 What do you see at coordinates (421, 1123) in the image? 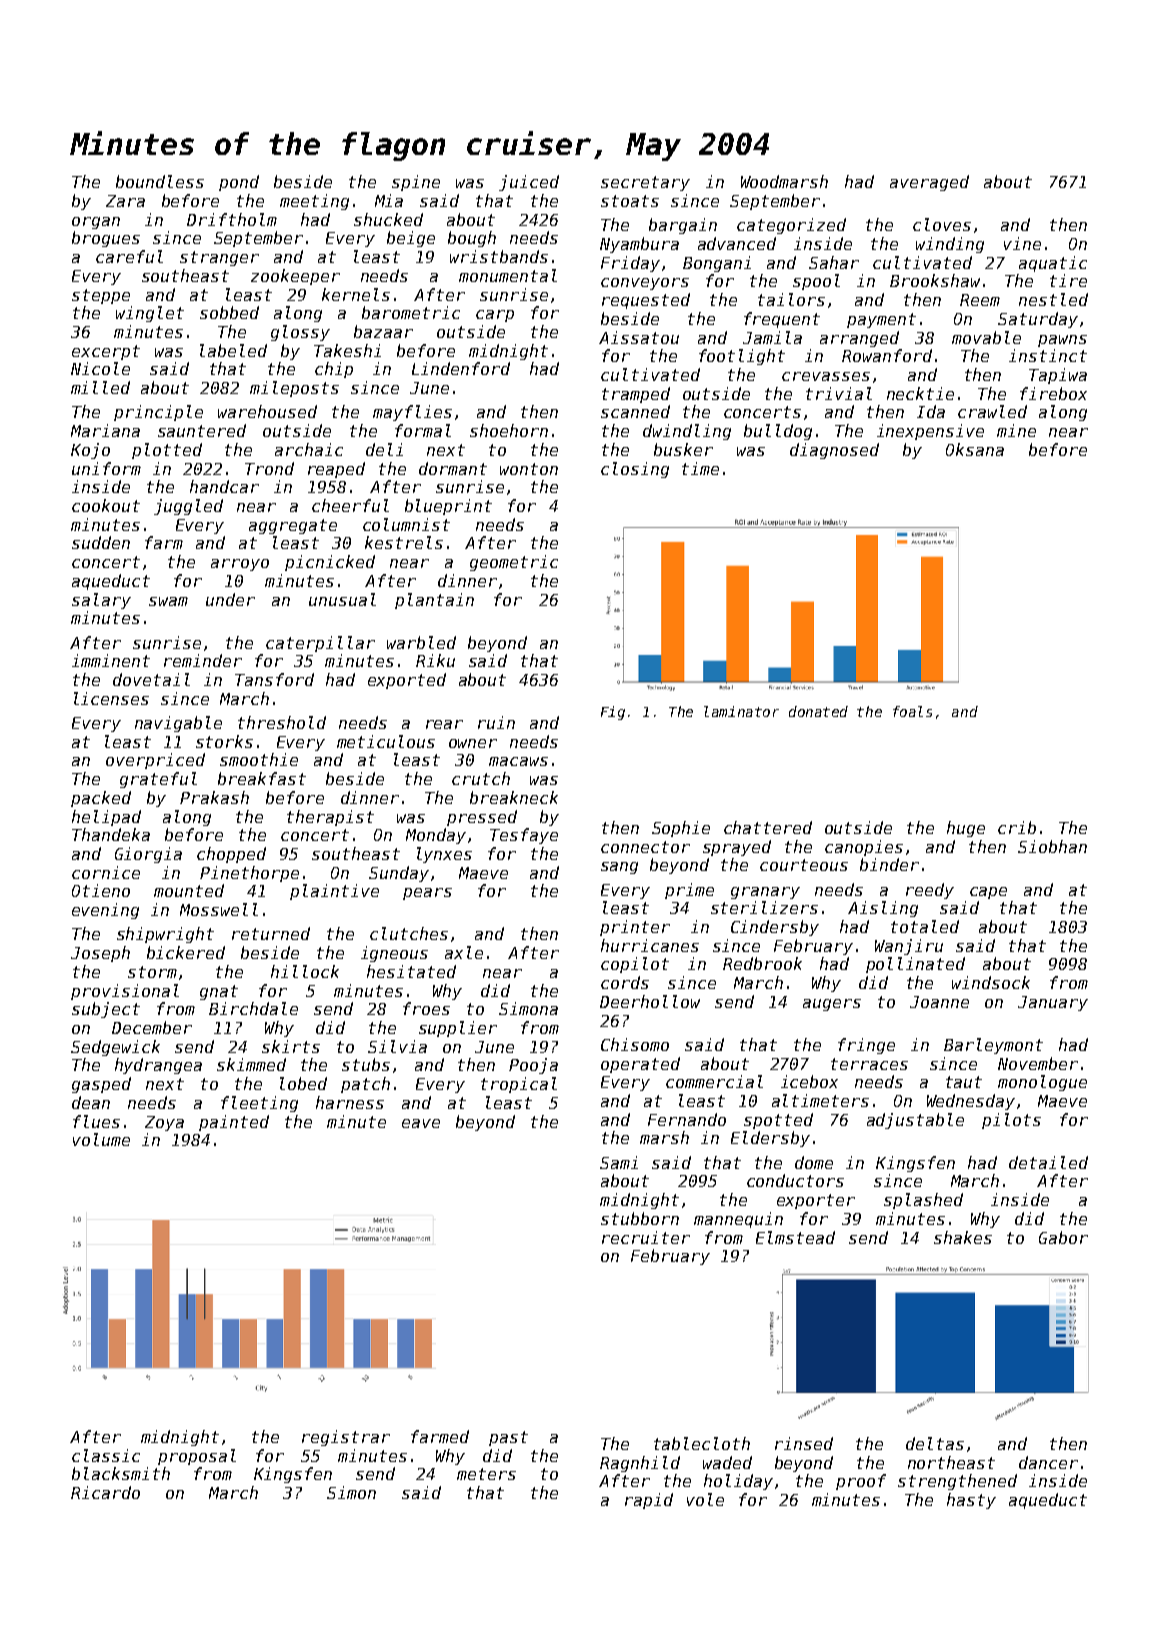
I see `eave` at bounding box center [421, 1123].
